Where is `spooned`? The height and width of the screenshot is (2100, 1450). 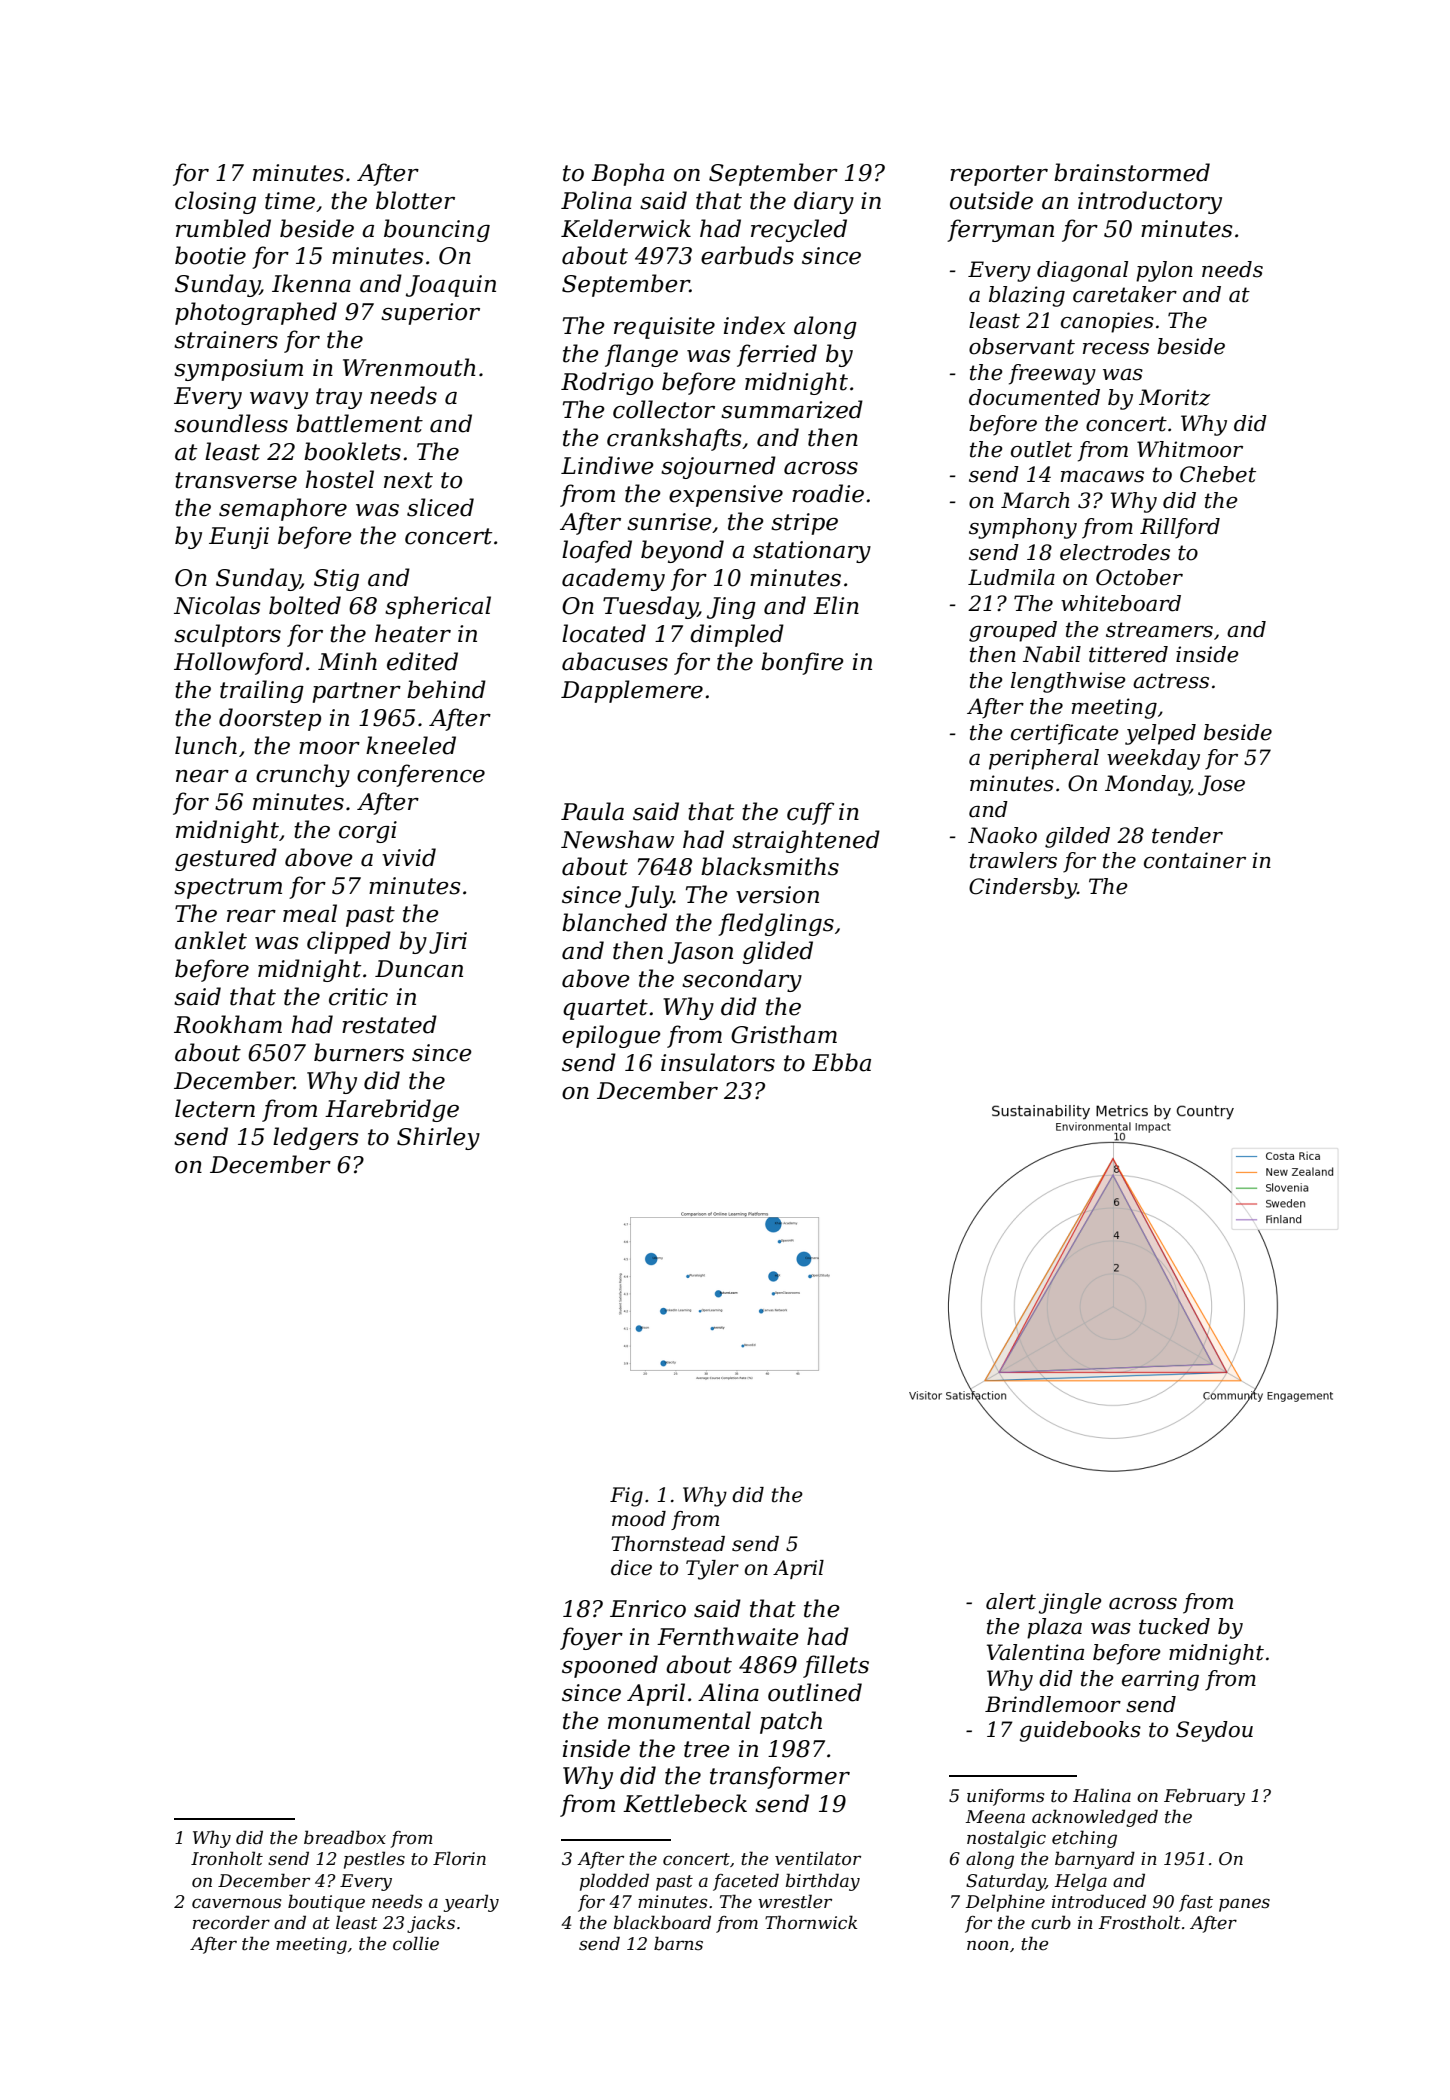 spooned is located at coordinates (610, 1666).
